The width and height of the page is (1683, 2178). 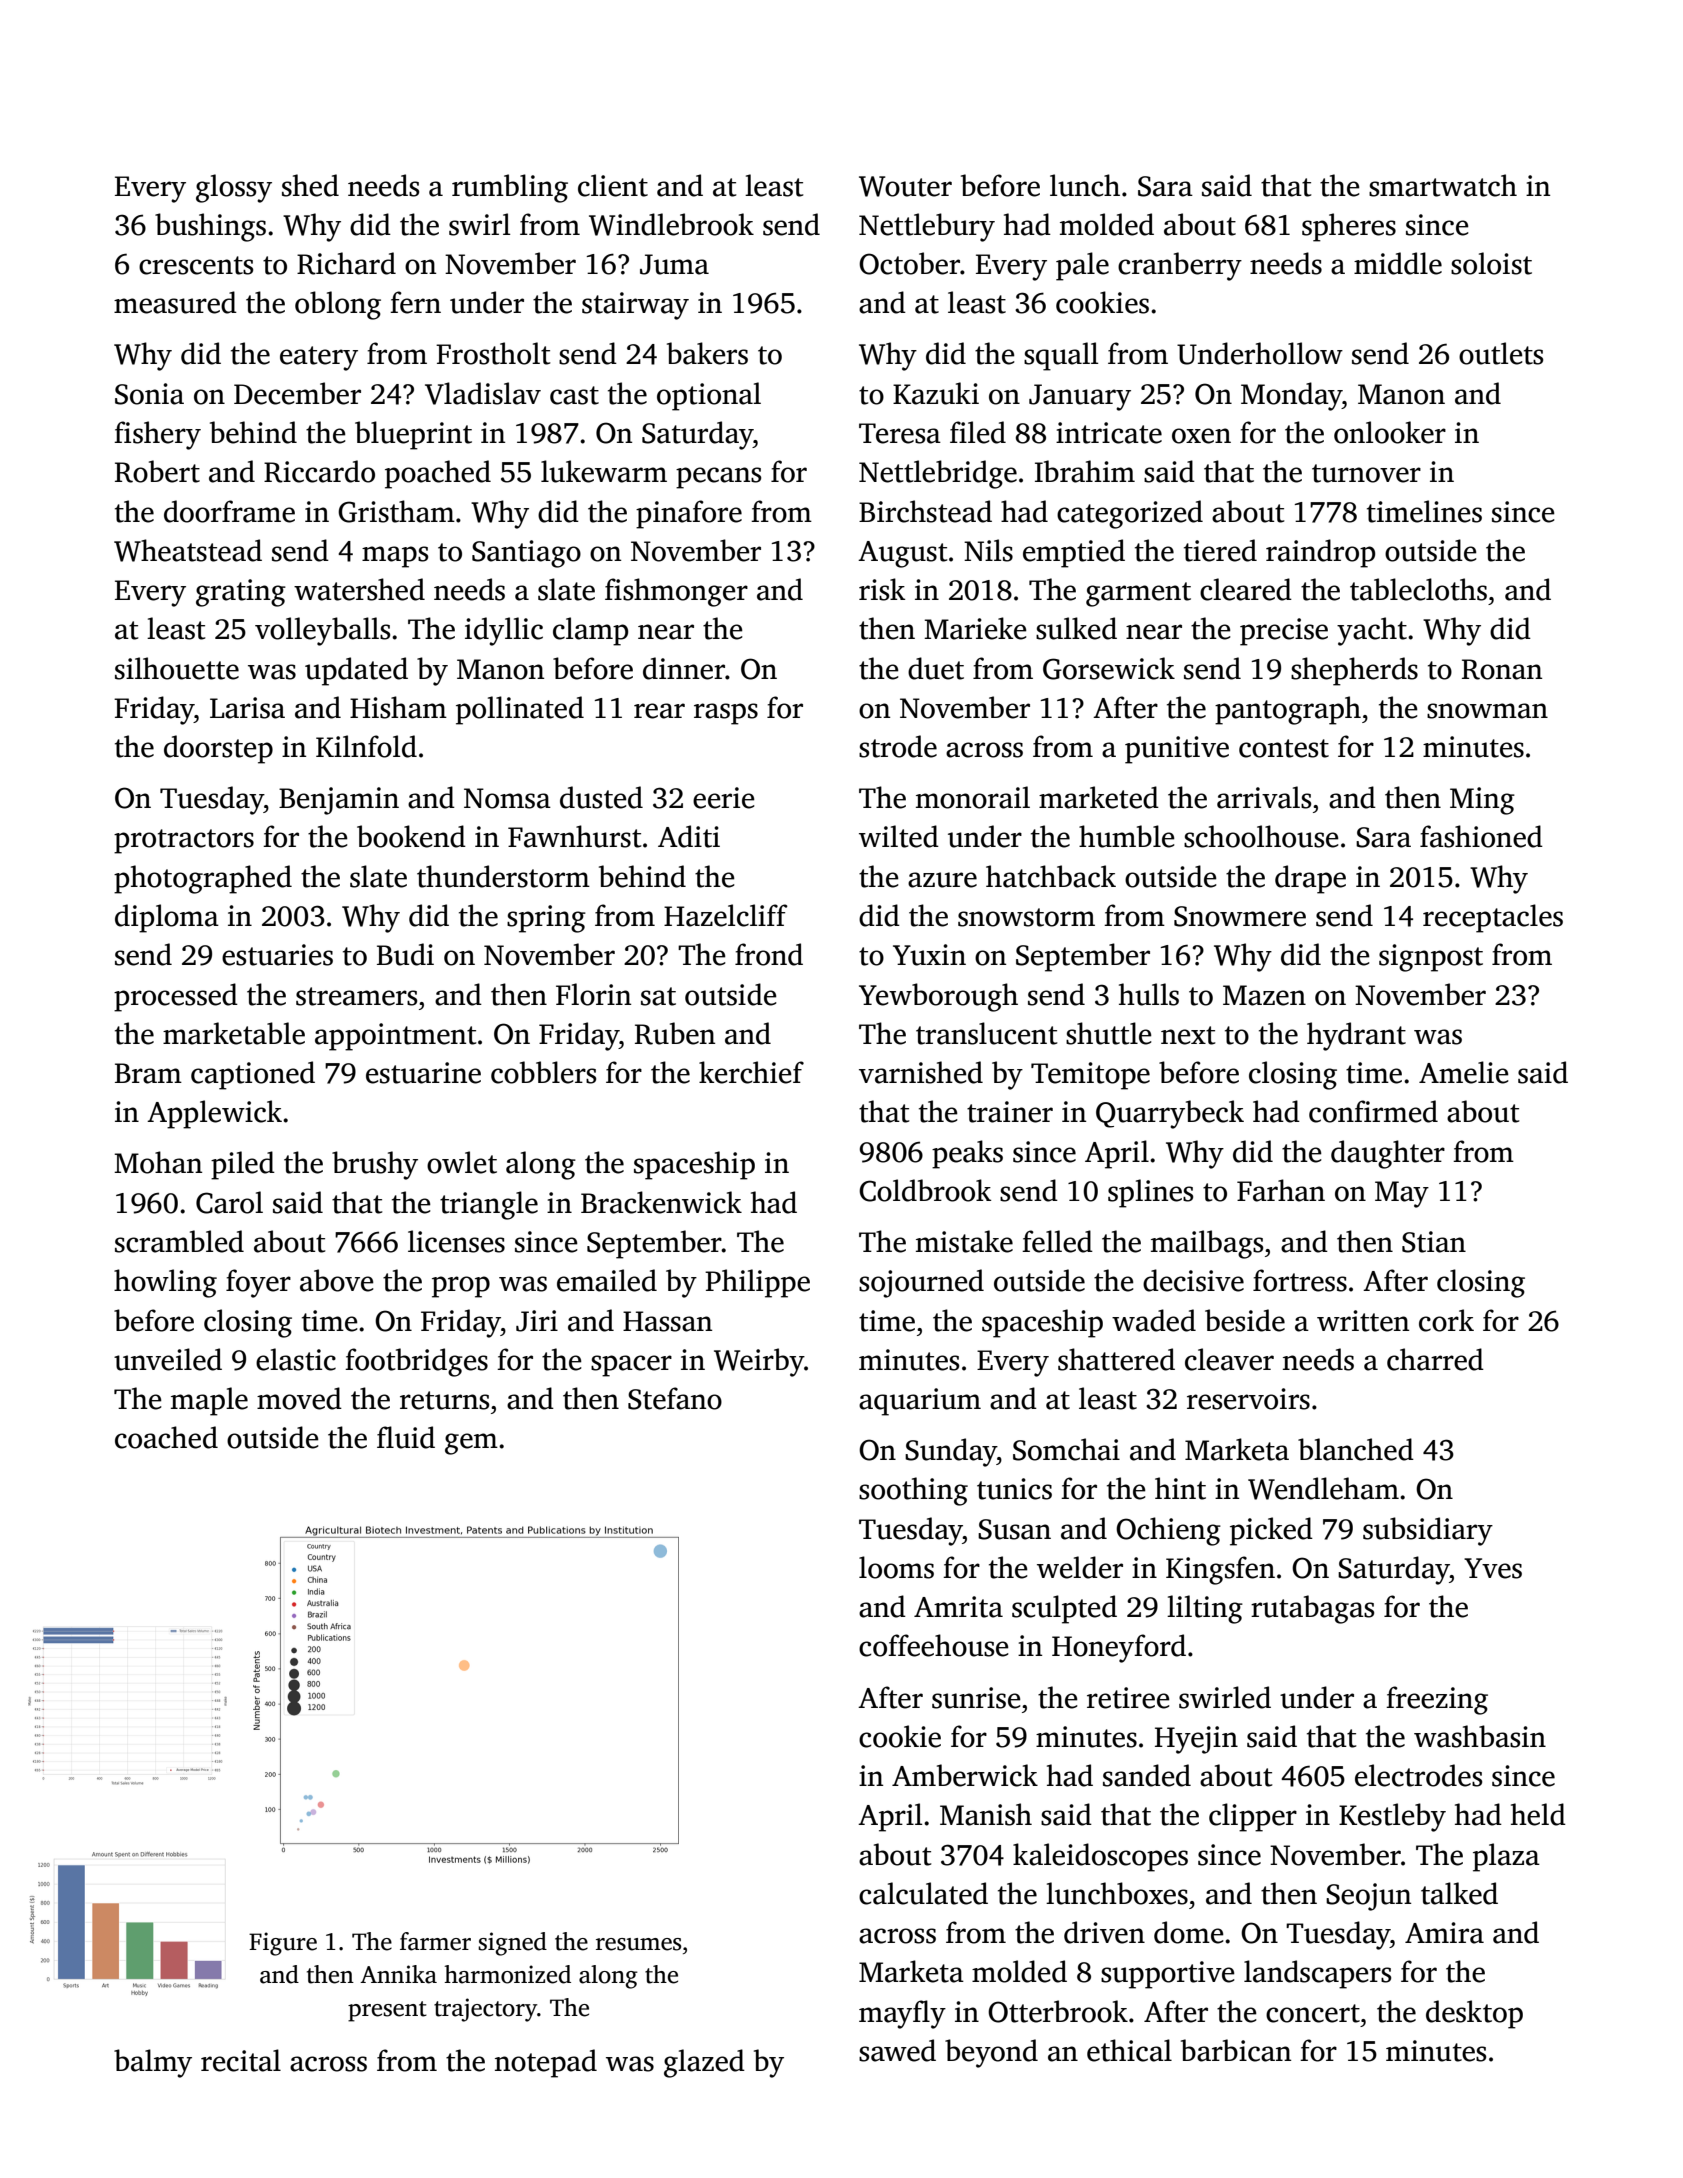 I want to click on glossy, so click(x=234, y=188).
